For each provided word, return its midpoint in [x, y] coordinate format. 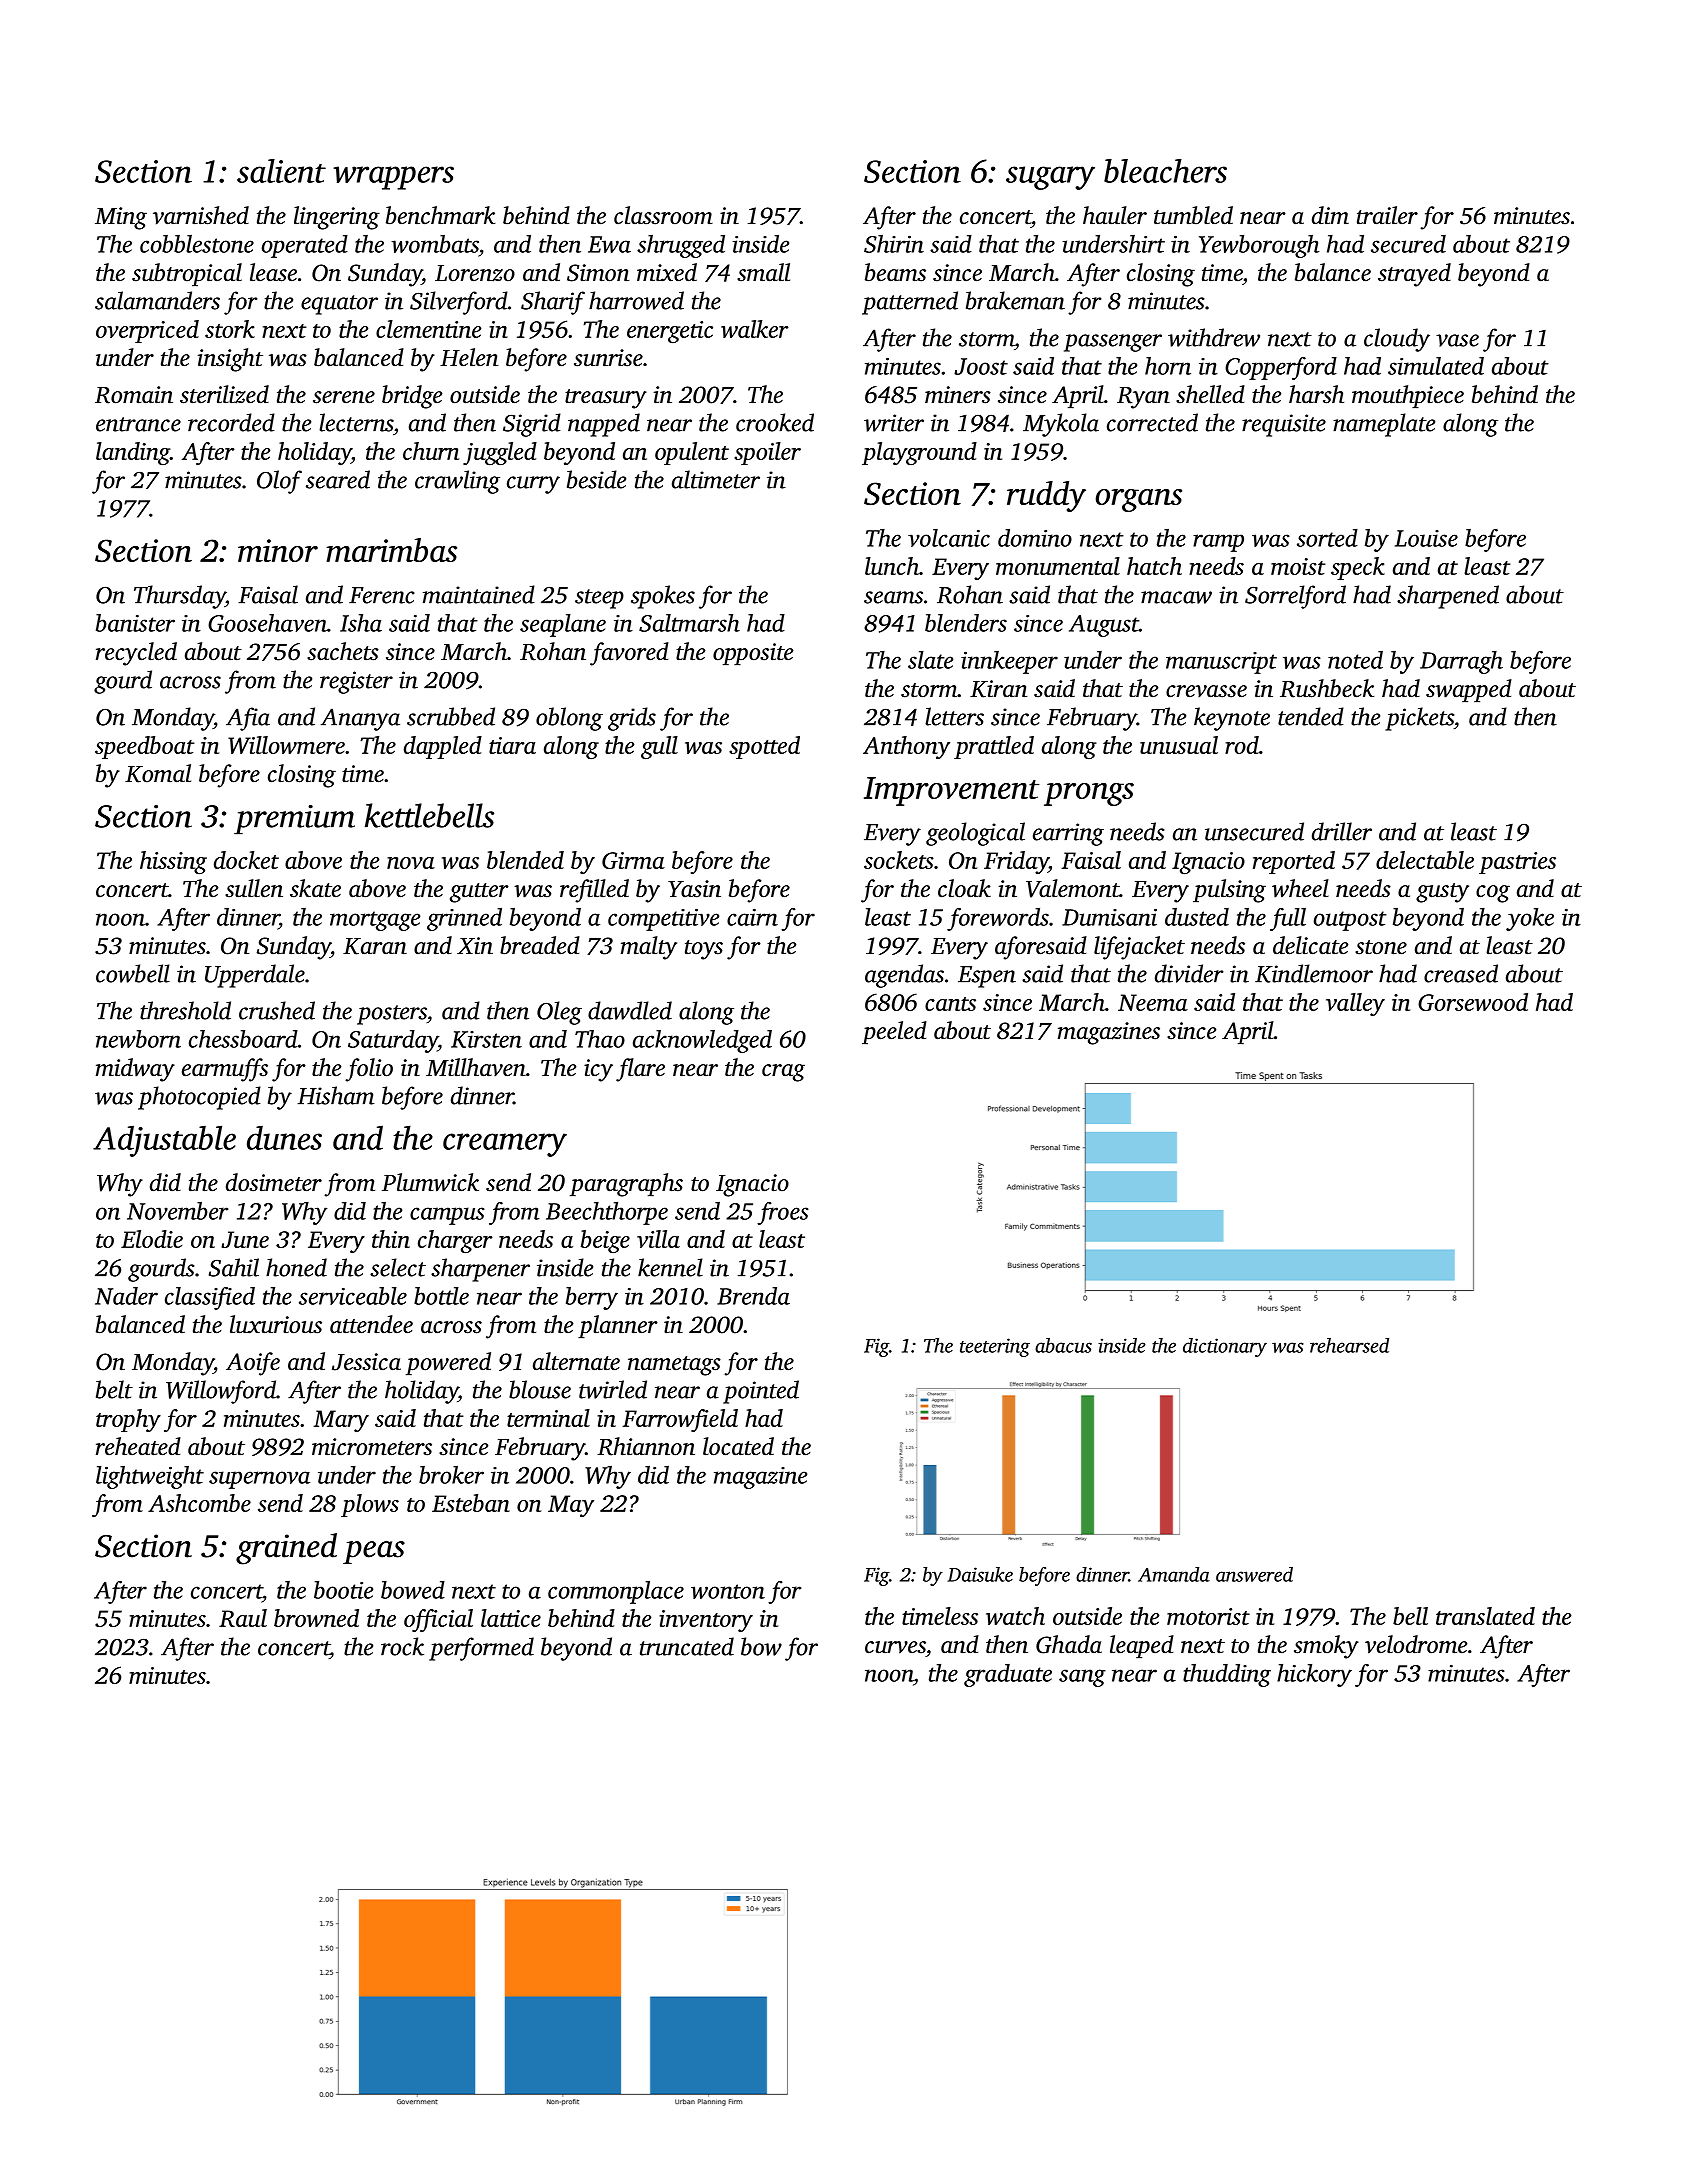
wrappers [393, 178]
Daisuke [980, 1574]
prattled [994, 747]
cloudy [1397, 340]
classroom [663, 215]
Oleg [559, 1013]
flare [640, 1070]
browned [316, 1618]
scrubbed [451, 716]
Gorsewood [1473, 1002]
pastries [1517, 863]
